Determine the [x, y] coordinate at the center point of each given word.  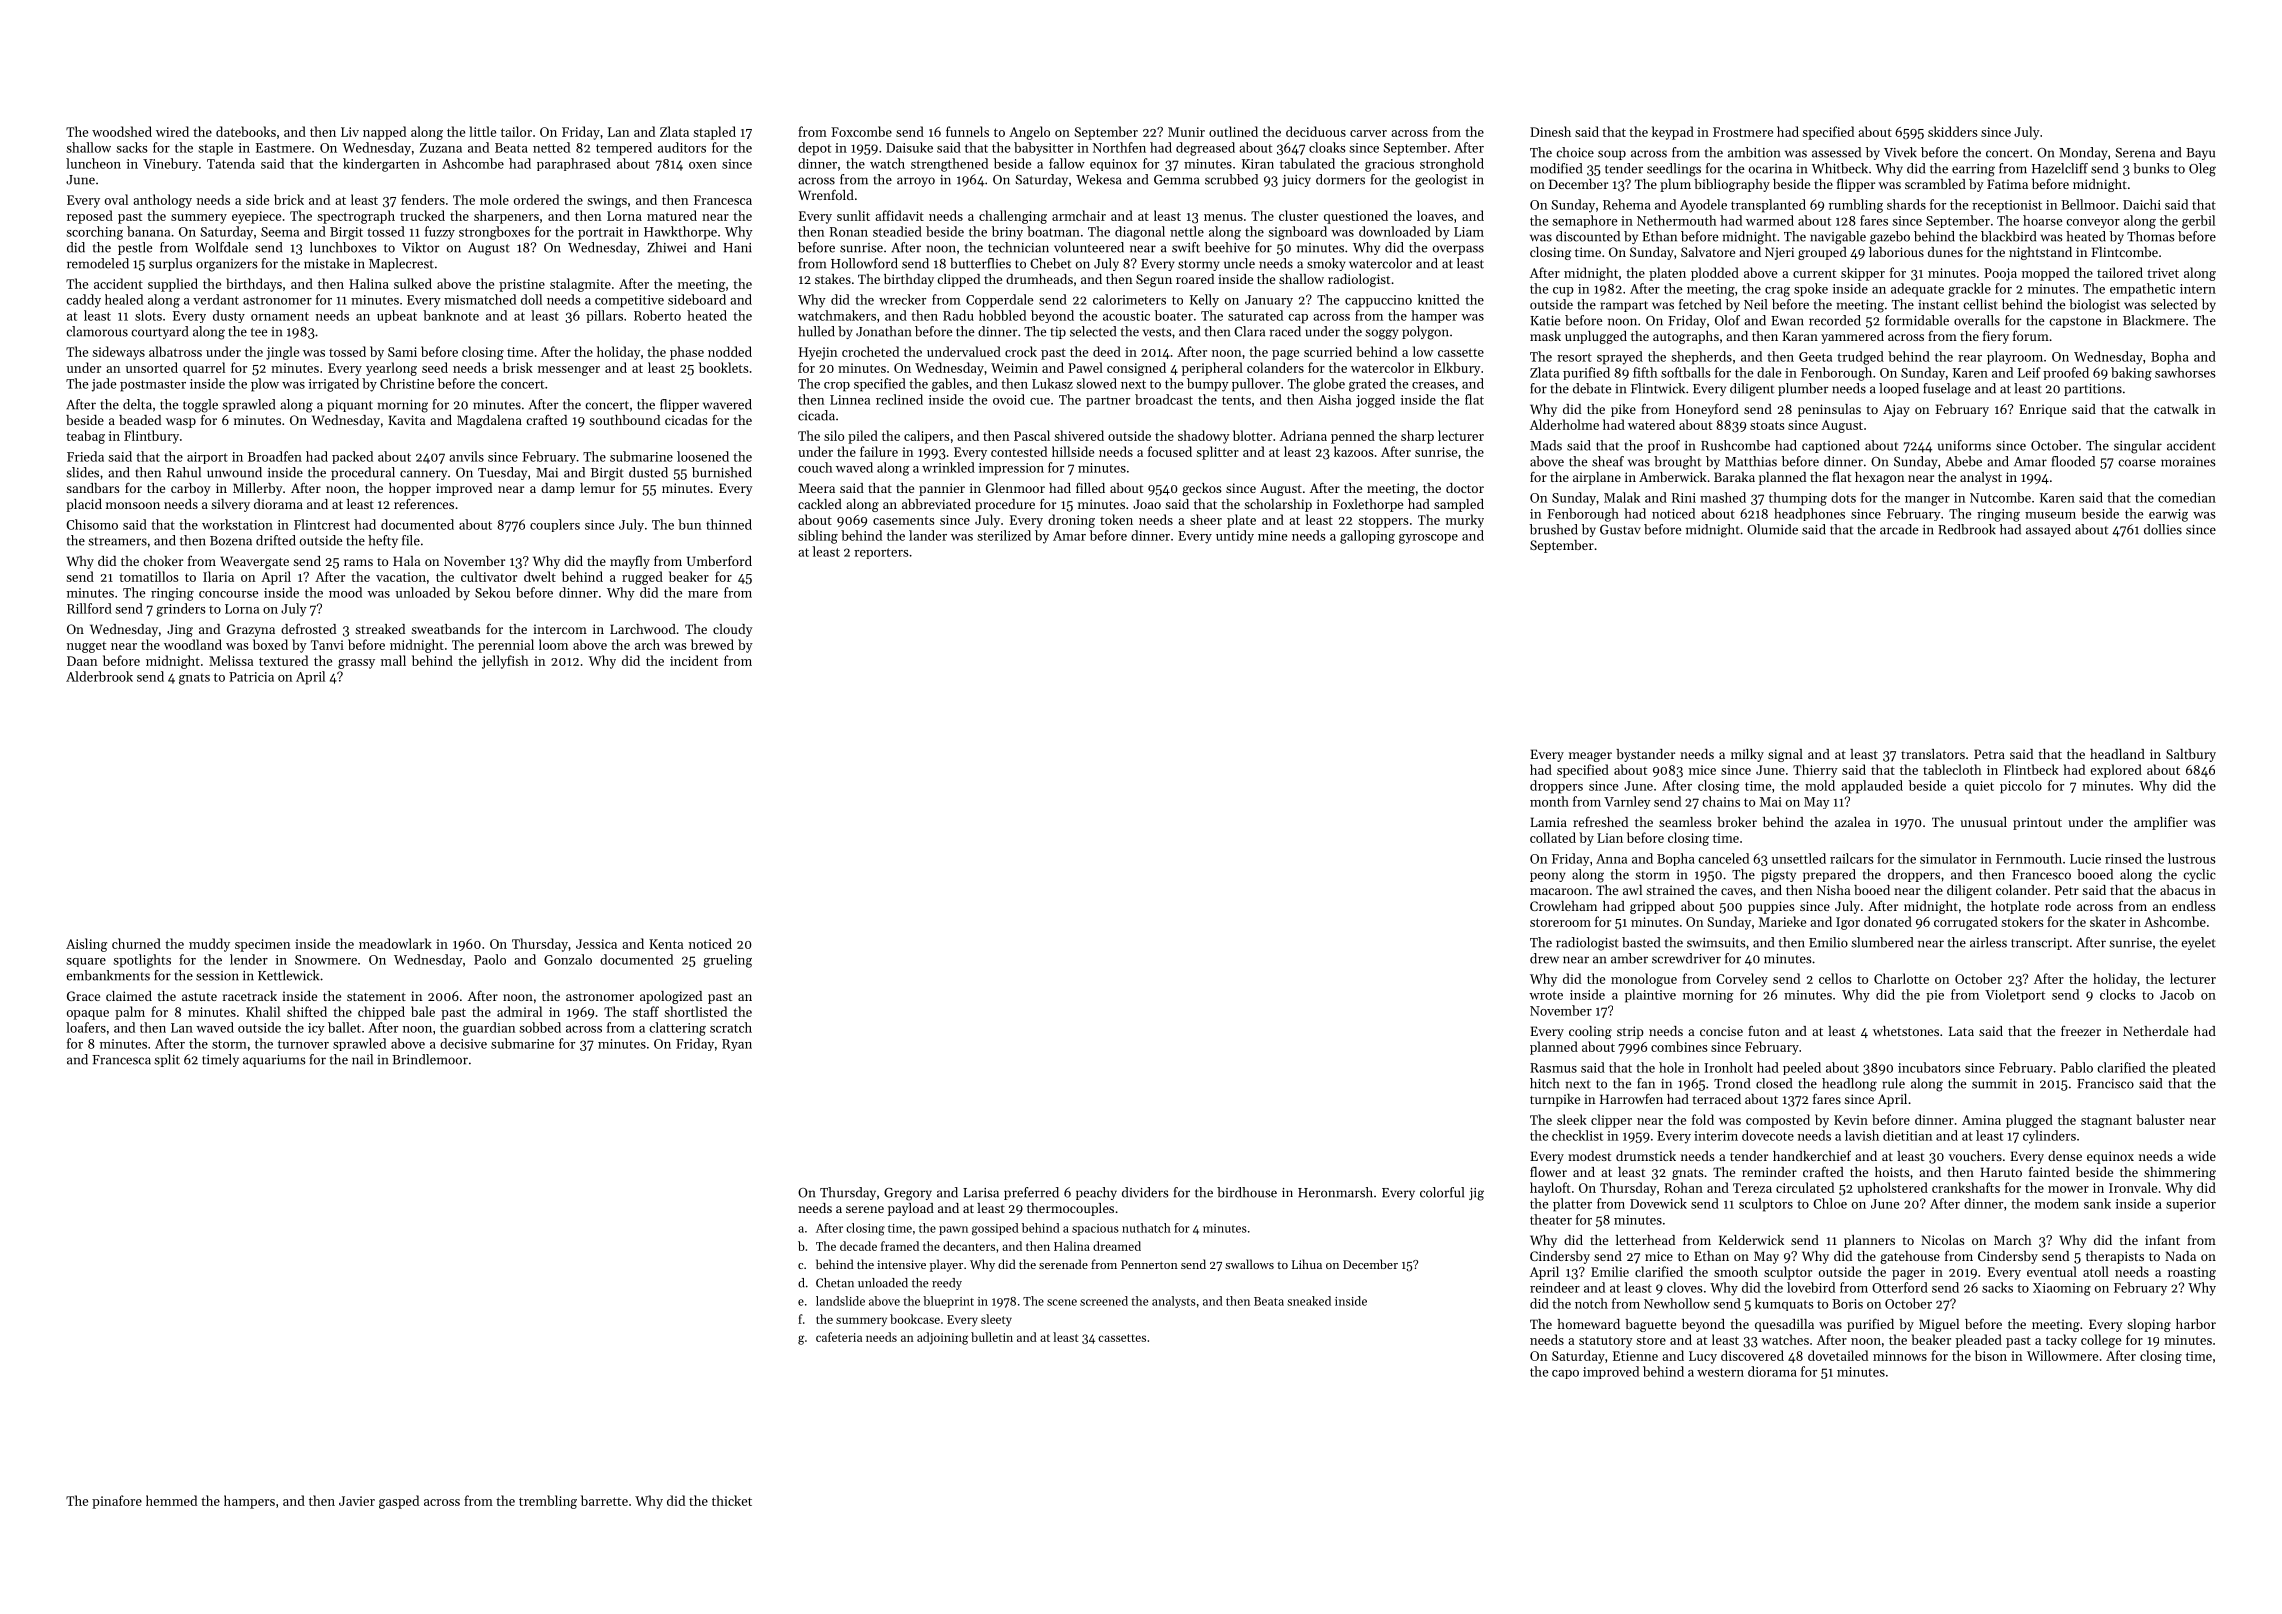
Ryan [737, 1045]
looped [1899, 389]
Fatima [2007, 184]
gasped [399, 1502]
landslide [840, 1301]
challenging [1013, 217]
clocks [2118, 994]
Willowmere [2062, 1355]
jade [104, 385]
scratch [731, 1027]
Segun [1154, 280]
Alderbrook [99, 676]
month [1549, 801]
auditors [682, 147]
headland [2117, 754]
